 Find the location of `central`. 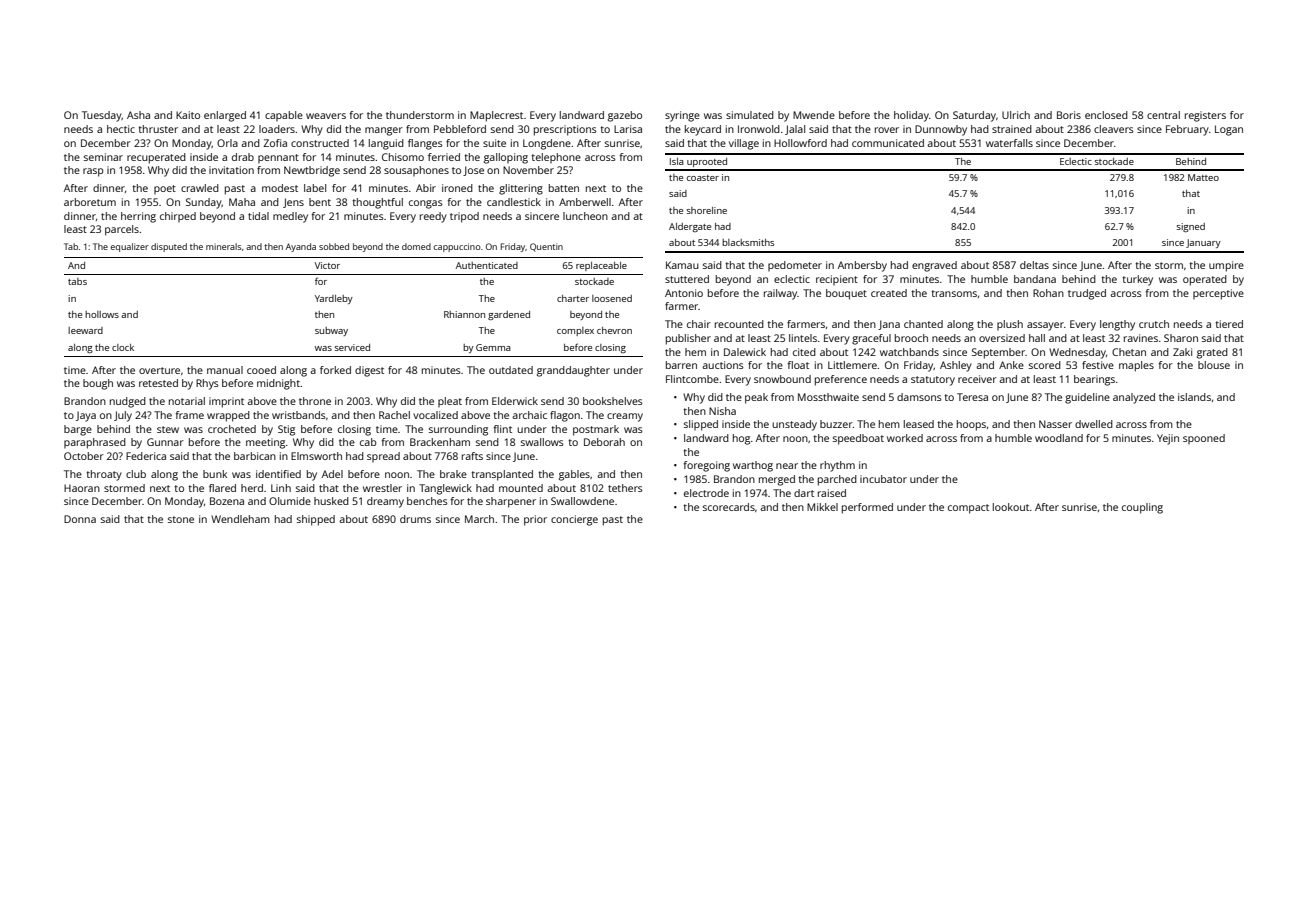

central is located at coordinates (1163, 115).
